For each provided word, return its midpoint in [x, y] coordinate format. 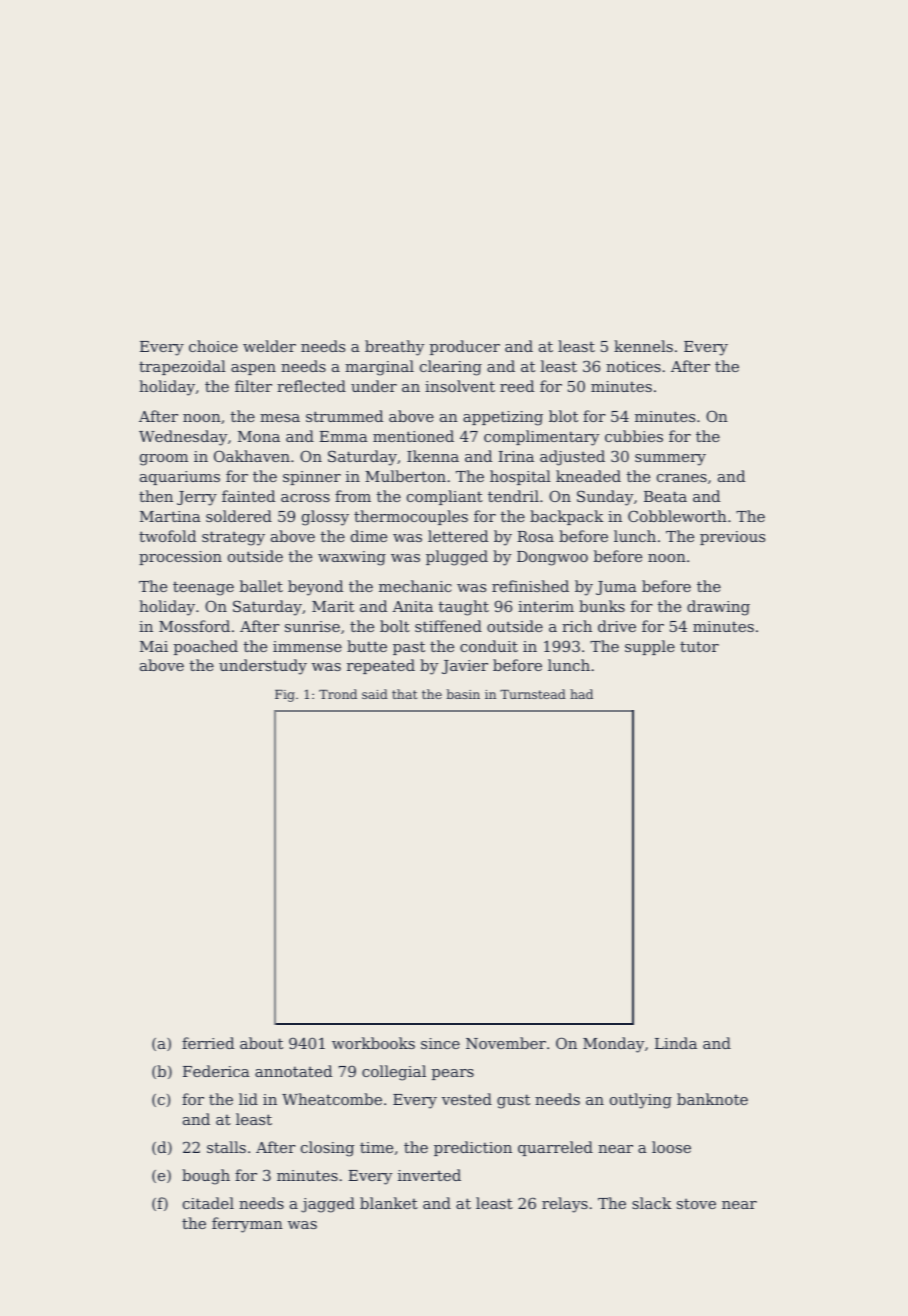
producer [465, 347]
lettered [458, 536]
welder [269, 346]
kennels [643, 346]
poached [206, 647]
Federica [216, 1071]
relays [565, 1205]
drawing [718, 608]
